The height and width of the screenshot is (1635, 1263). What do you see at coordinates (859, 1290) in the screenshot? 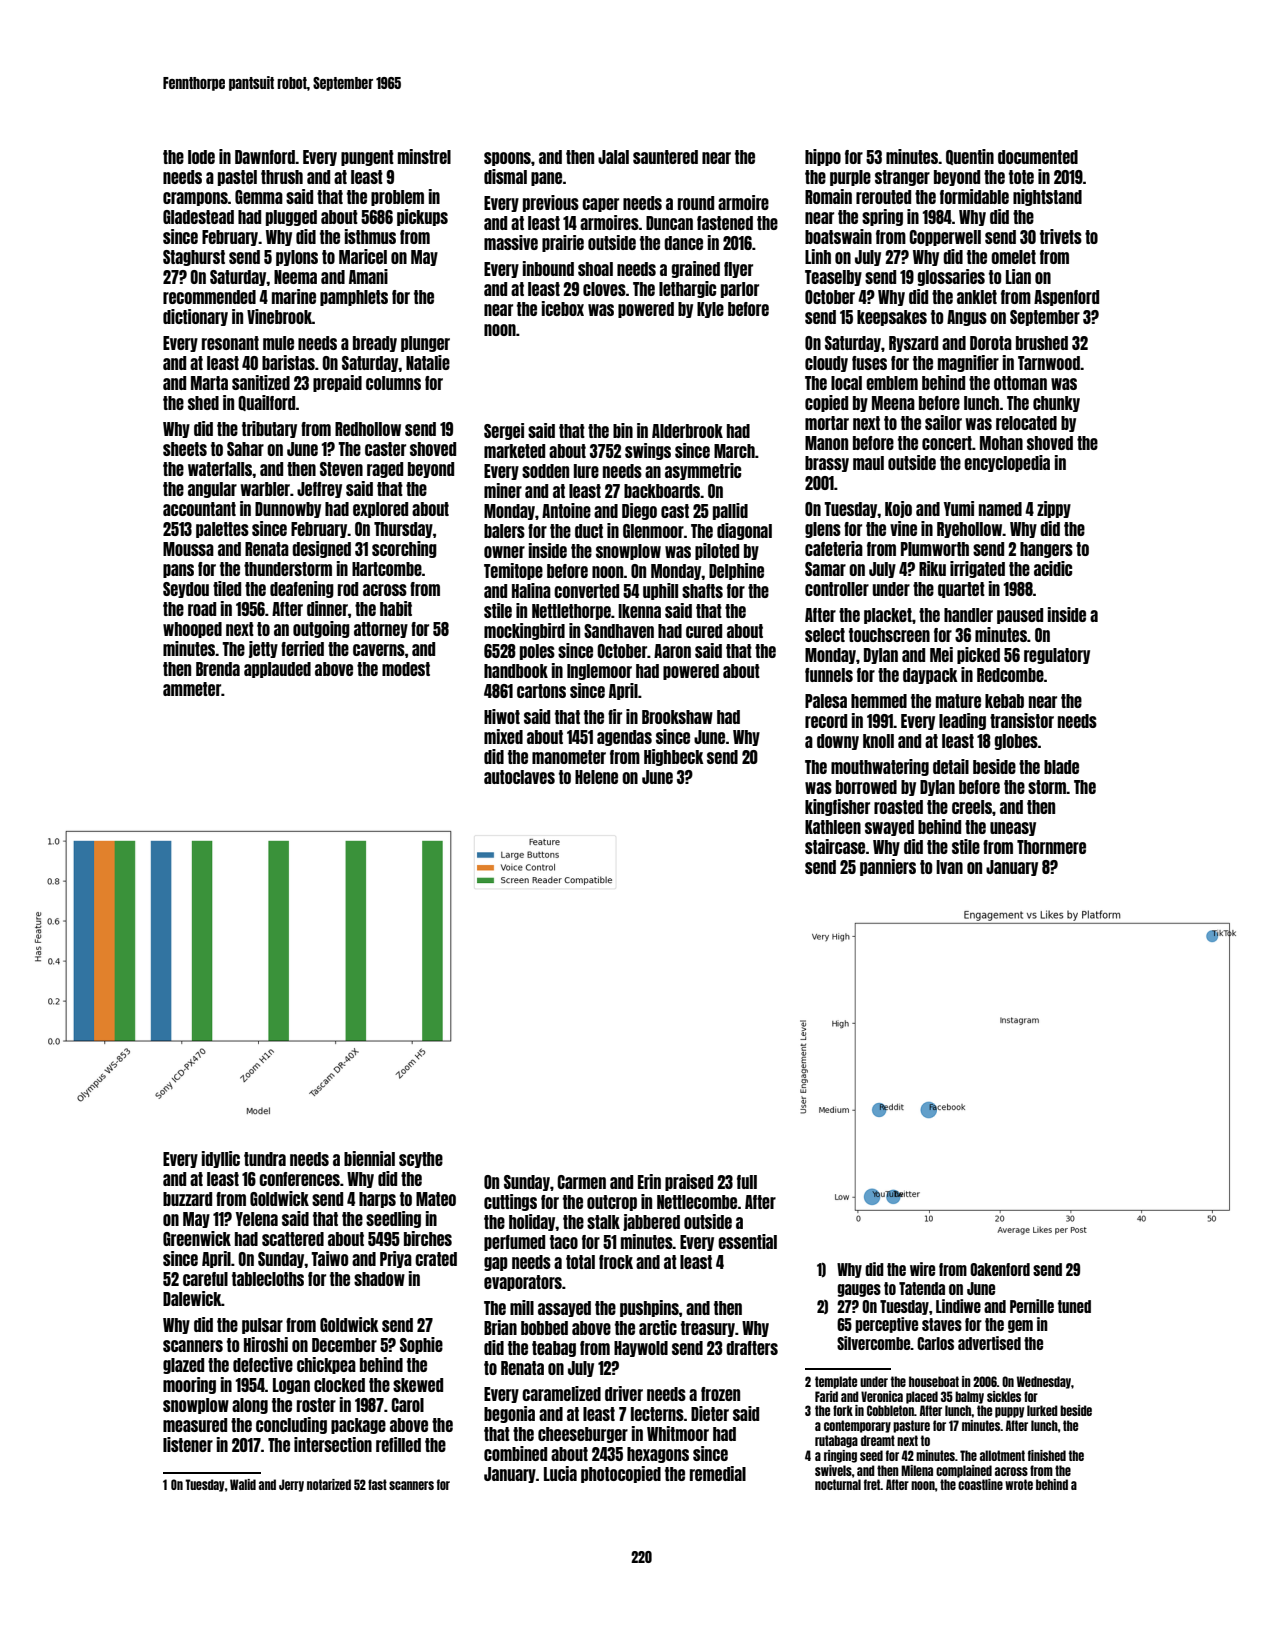
I see `gauges` at bounding box center [859, 1290].
